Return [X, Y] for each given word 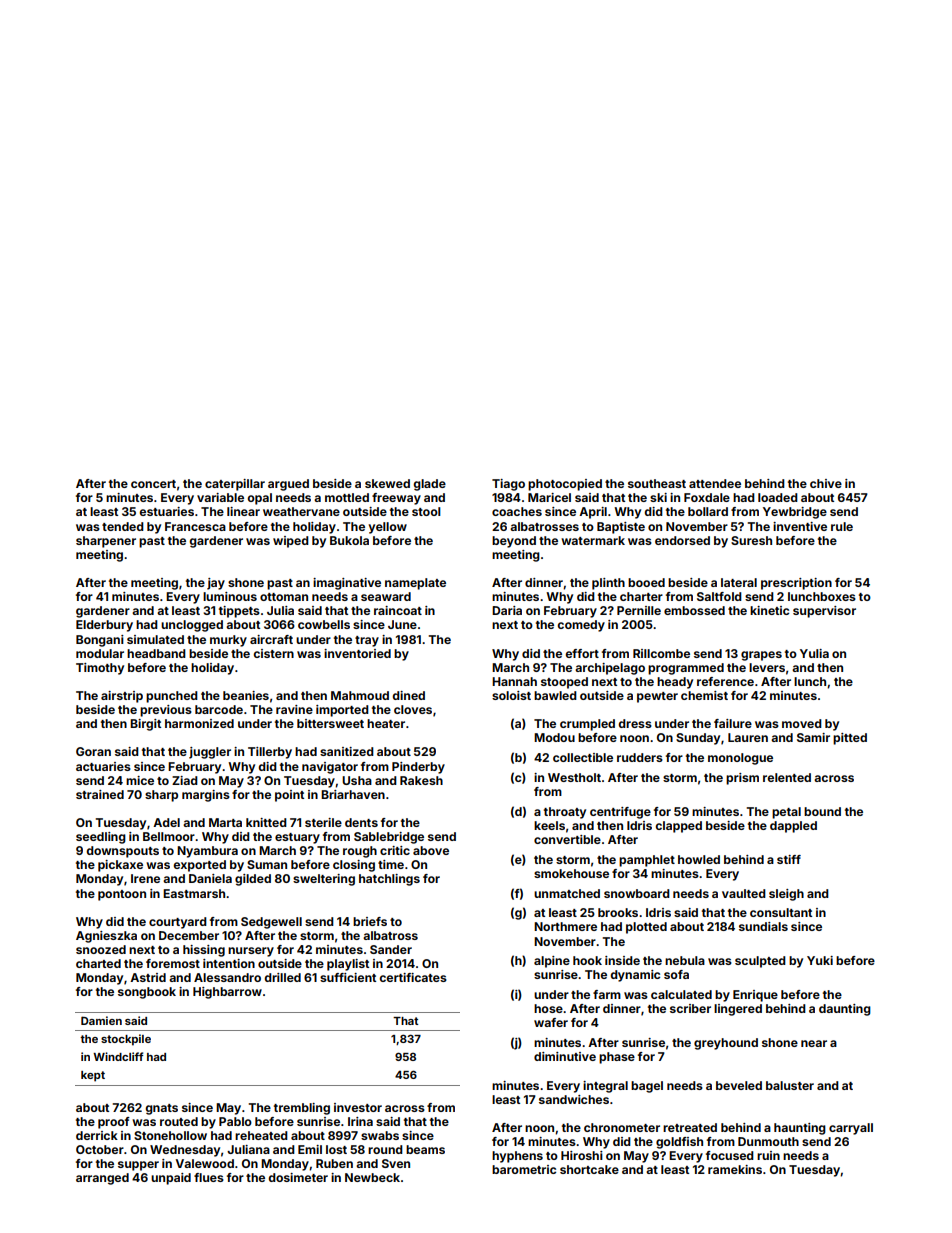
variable [220, 497]
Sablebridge [389, 838]
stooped [564, 683]
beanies [246, 695]
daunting [845, 1010]
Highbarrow [227, 993]
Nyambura [207, 852]
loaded [778, 497]
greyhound [726, 1044]
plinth [608, 584]
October [100, 1149]
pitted [850, 739]
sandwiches [574, 1099]
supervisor [824, 612]
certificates [413, 977]
